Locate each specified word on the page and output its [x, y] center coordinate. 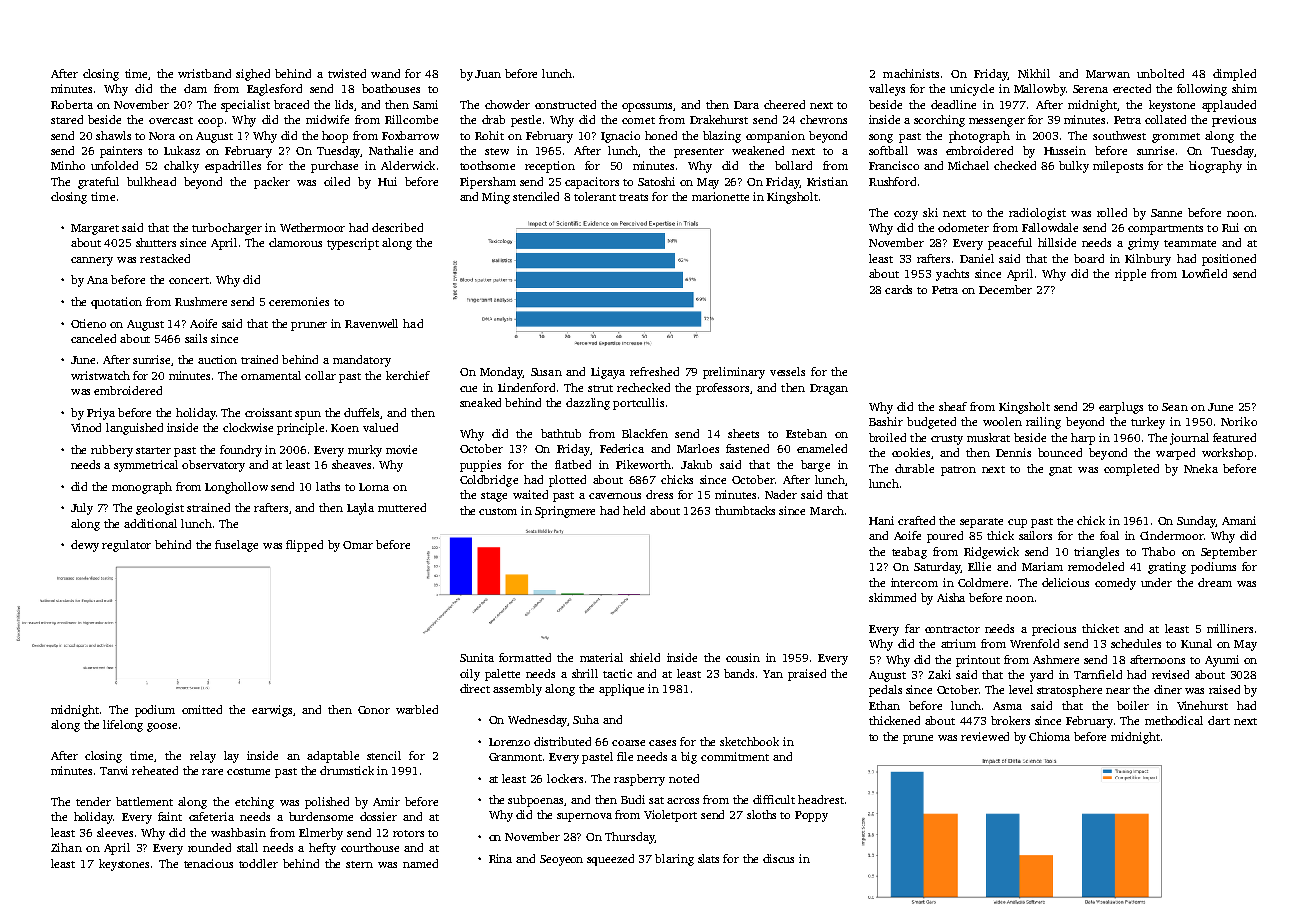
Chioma [1049, 736]
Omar [358, 545]
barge [815, 466]
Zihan [66, 847]
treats [633, 197]
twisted [347, 73]
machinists [911, 73]
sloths [761, 814]
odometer [963, 227]
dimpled [1234, 75]
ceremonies [299, 301]
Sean [1175, 407]
